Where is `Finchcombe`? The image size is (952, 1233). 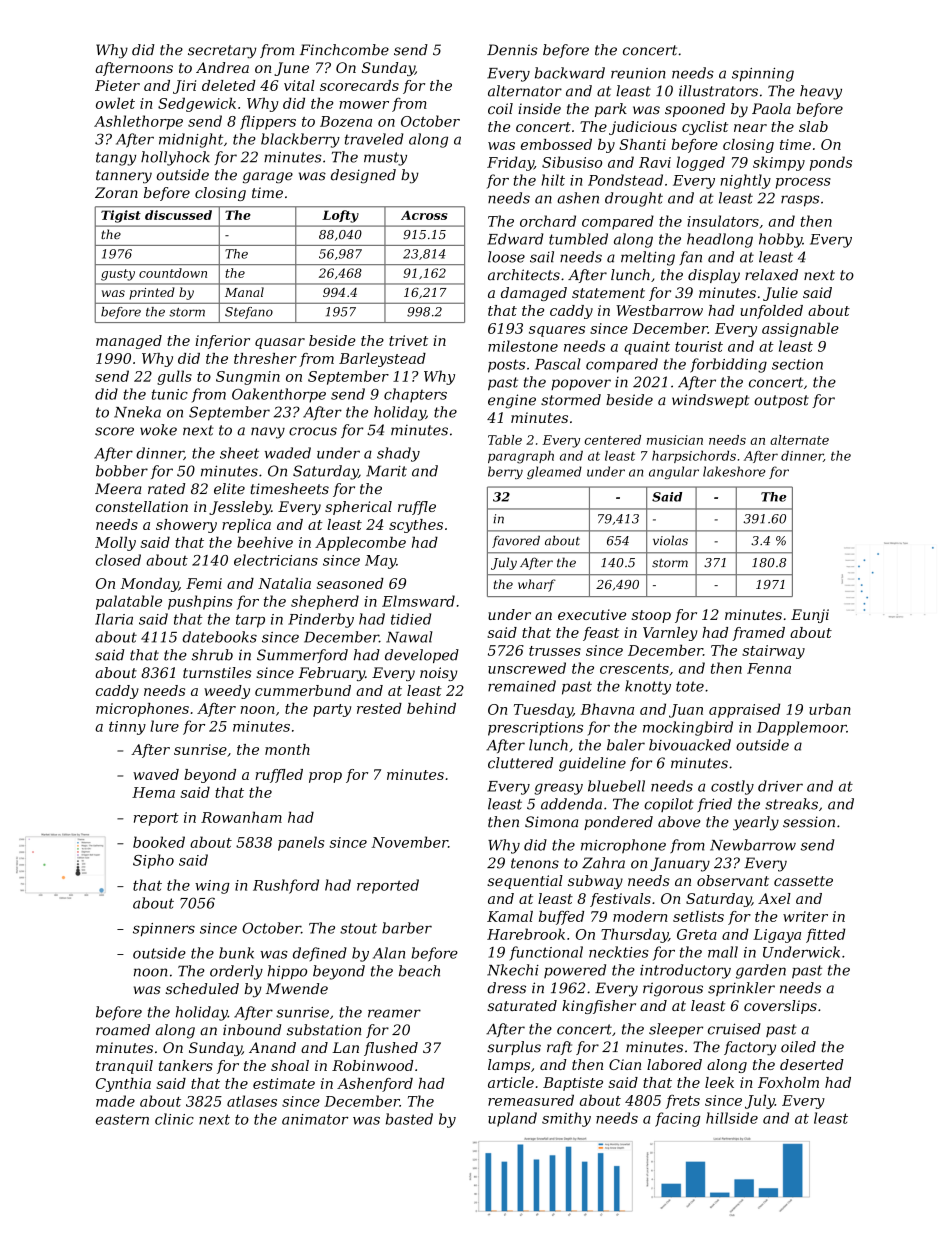
Finchcombe is located at coordinates (344, 50).
